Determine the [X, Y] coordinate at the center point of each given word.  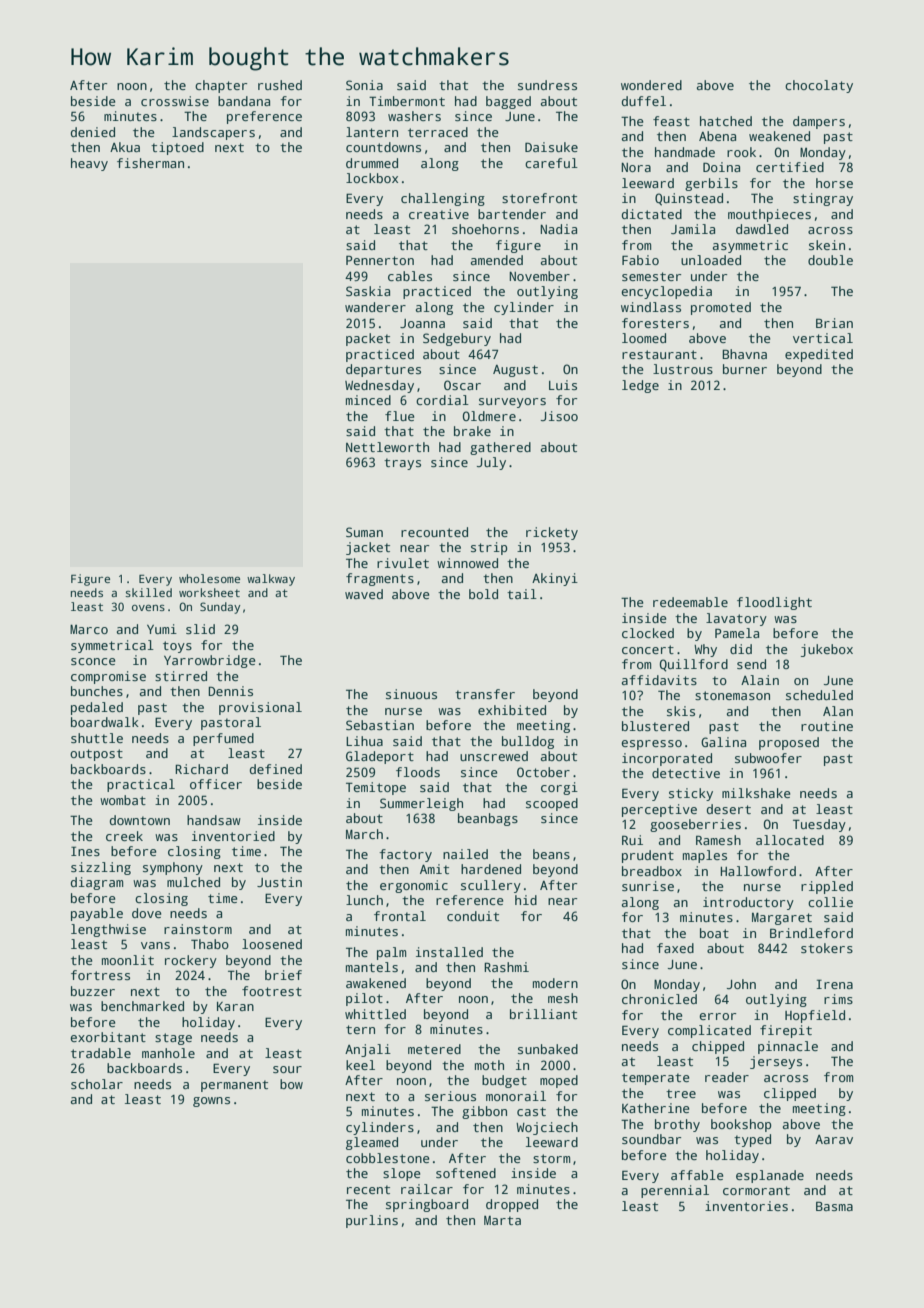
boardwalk [105, 722]
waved [364, 594]
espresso [651, 745]
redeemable [690, 602]
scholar [97, 1084]
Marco [89, 629]
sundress [547, 85]
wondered [651, 85]
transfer [485, 694]
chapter [221, 86]
